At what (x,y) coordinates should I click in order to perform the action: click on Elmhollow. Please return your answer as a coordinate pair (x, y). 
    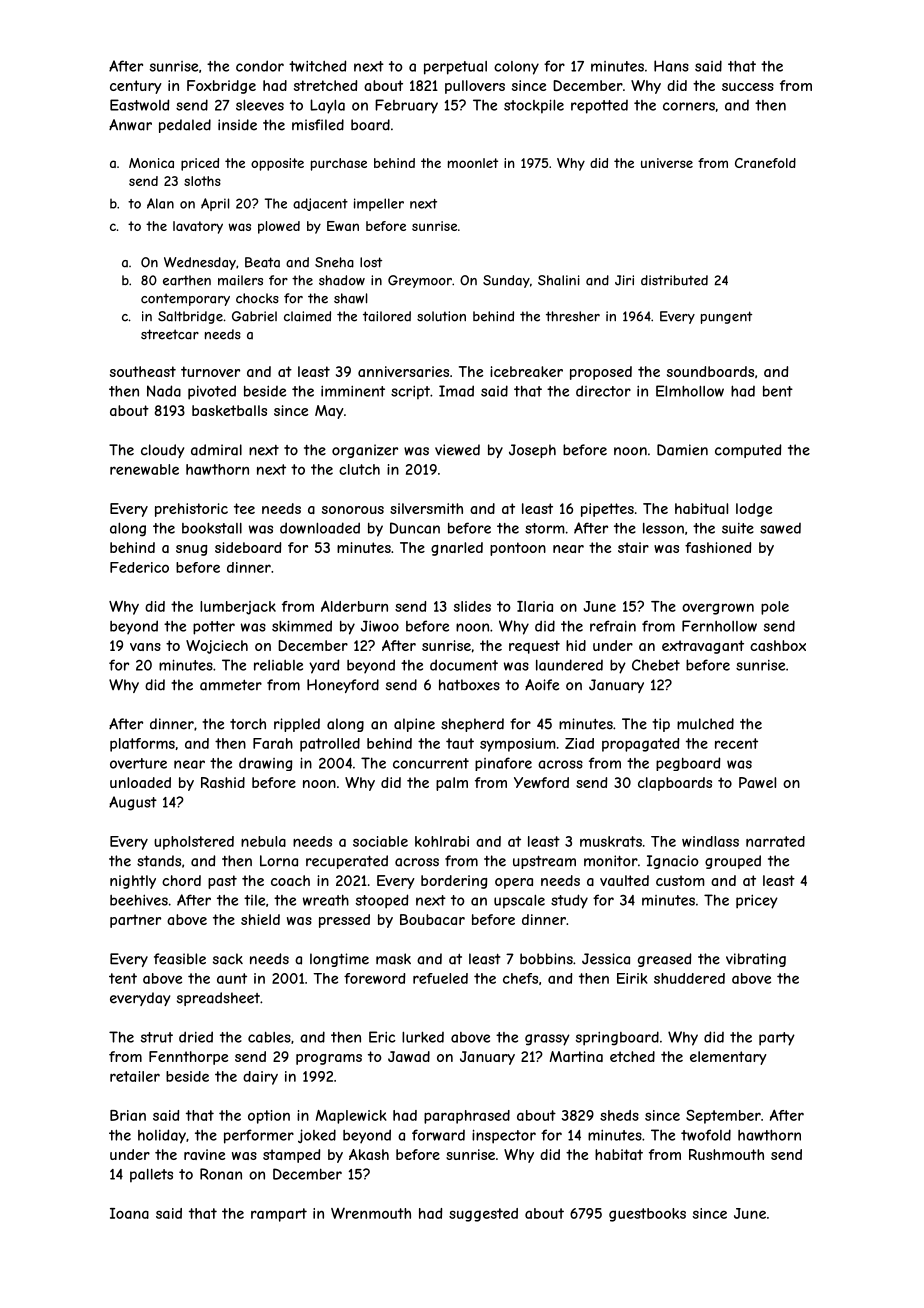
    Looking at the image, I should click on (690, 391).
